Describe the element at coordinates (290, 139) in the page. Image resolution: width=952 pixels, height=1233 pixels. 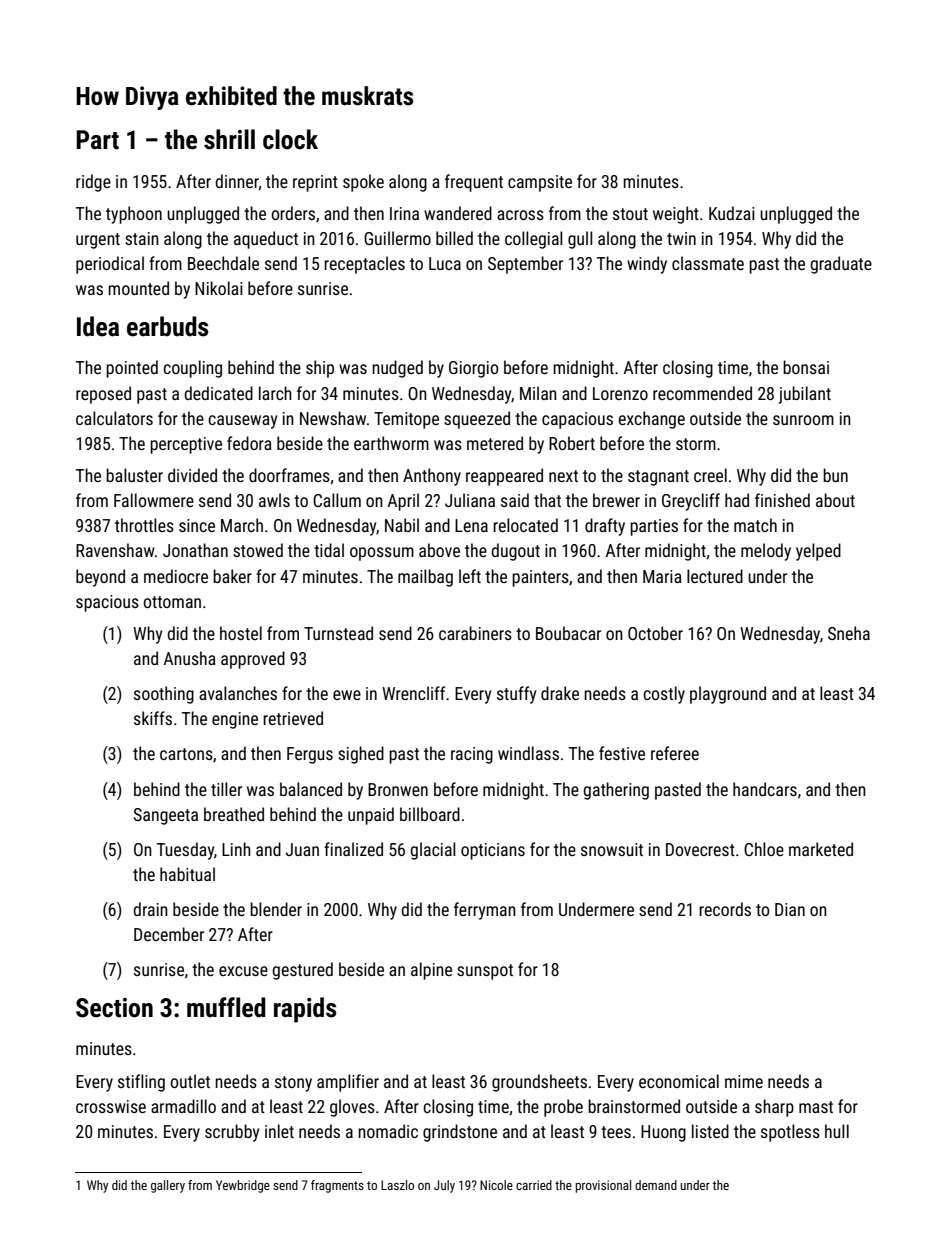
I see `clock` at that location.
